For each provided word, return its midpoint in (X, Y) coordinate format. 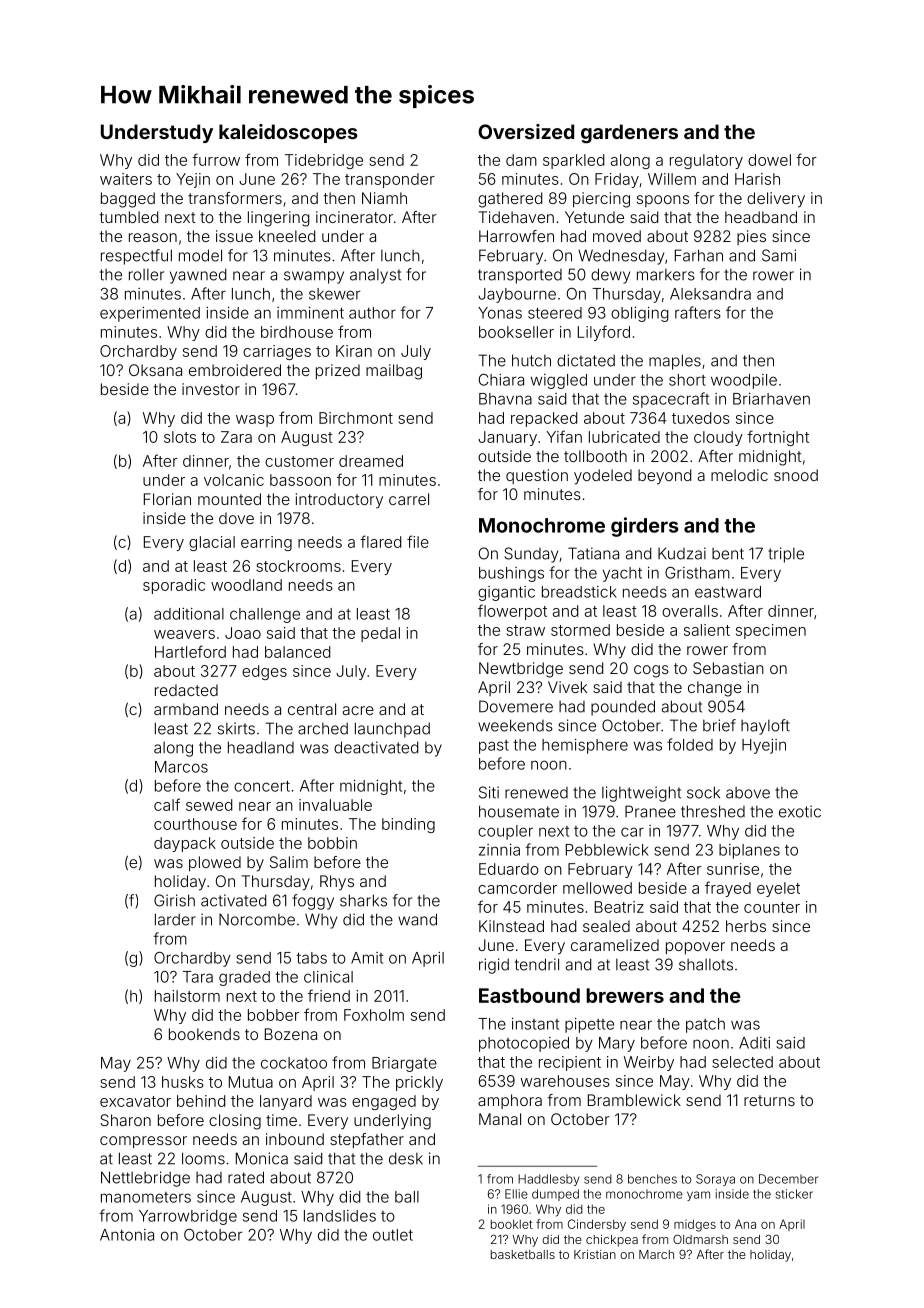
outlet (393, 1235)
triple (786, 555)
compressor (143, 1142)
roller (146, 275)
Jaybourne (517, 295)
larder (175, 919)
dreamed (371, 461)
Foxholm (374, 1015)
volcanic (234, 480)
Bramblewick (634, 1100)
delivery (776, 200)
